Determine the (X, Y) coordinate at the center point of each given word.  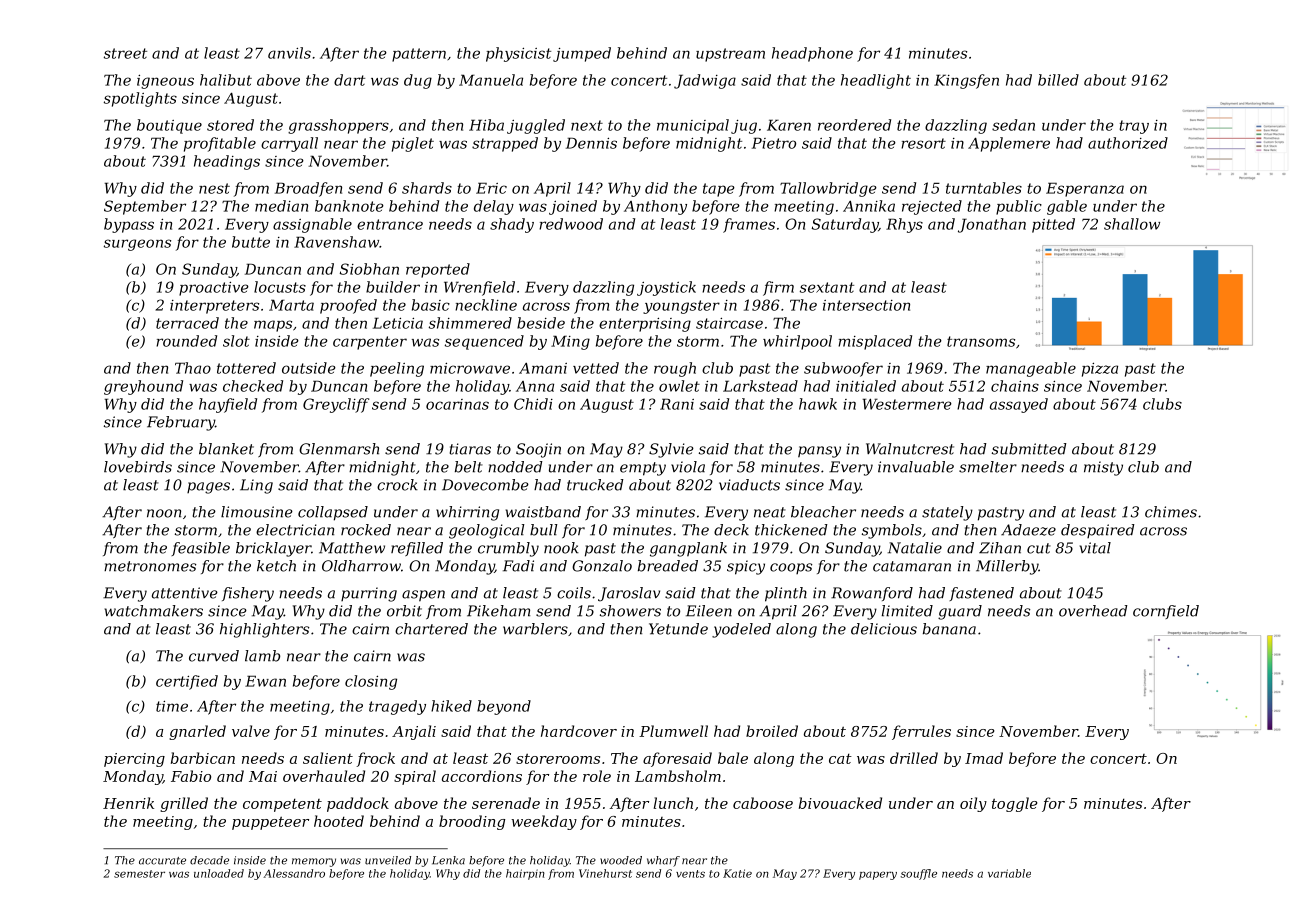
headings (227, 162)
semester (139, 874)
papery (878, 875)
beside (541, 323)
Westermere (907, 404)
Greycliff (336, 405)
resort (923, 143)
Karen (789, 125)
